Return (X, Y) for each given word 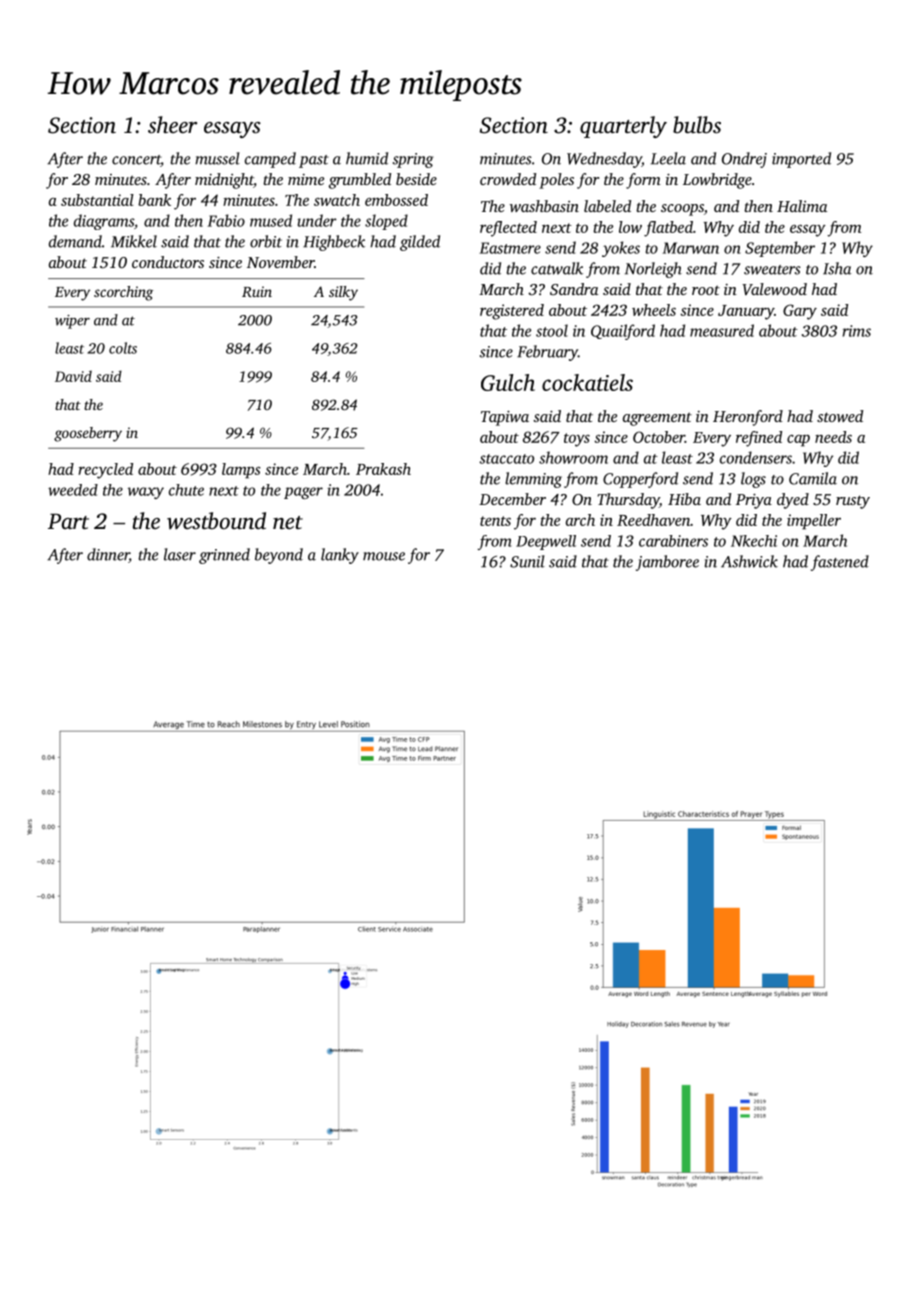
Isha (837, 268)
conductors (168, 262)
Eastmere (510, 248)
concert (136, 161)
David (73, 376)
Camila (813, 478)
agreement (657, 419)
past (314, 161)
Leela (668, 158)
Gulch (508, 382)
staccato (506, 459)
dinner (108, 555)
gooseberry (88, 434)
